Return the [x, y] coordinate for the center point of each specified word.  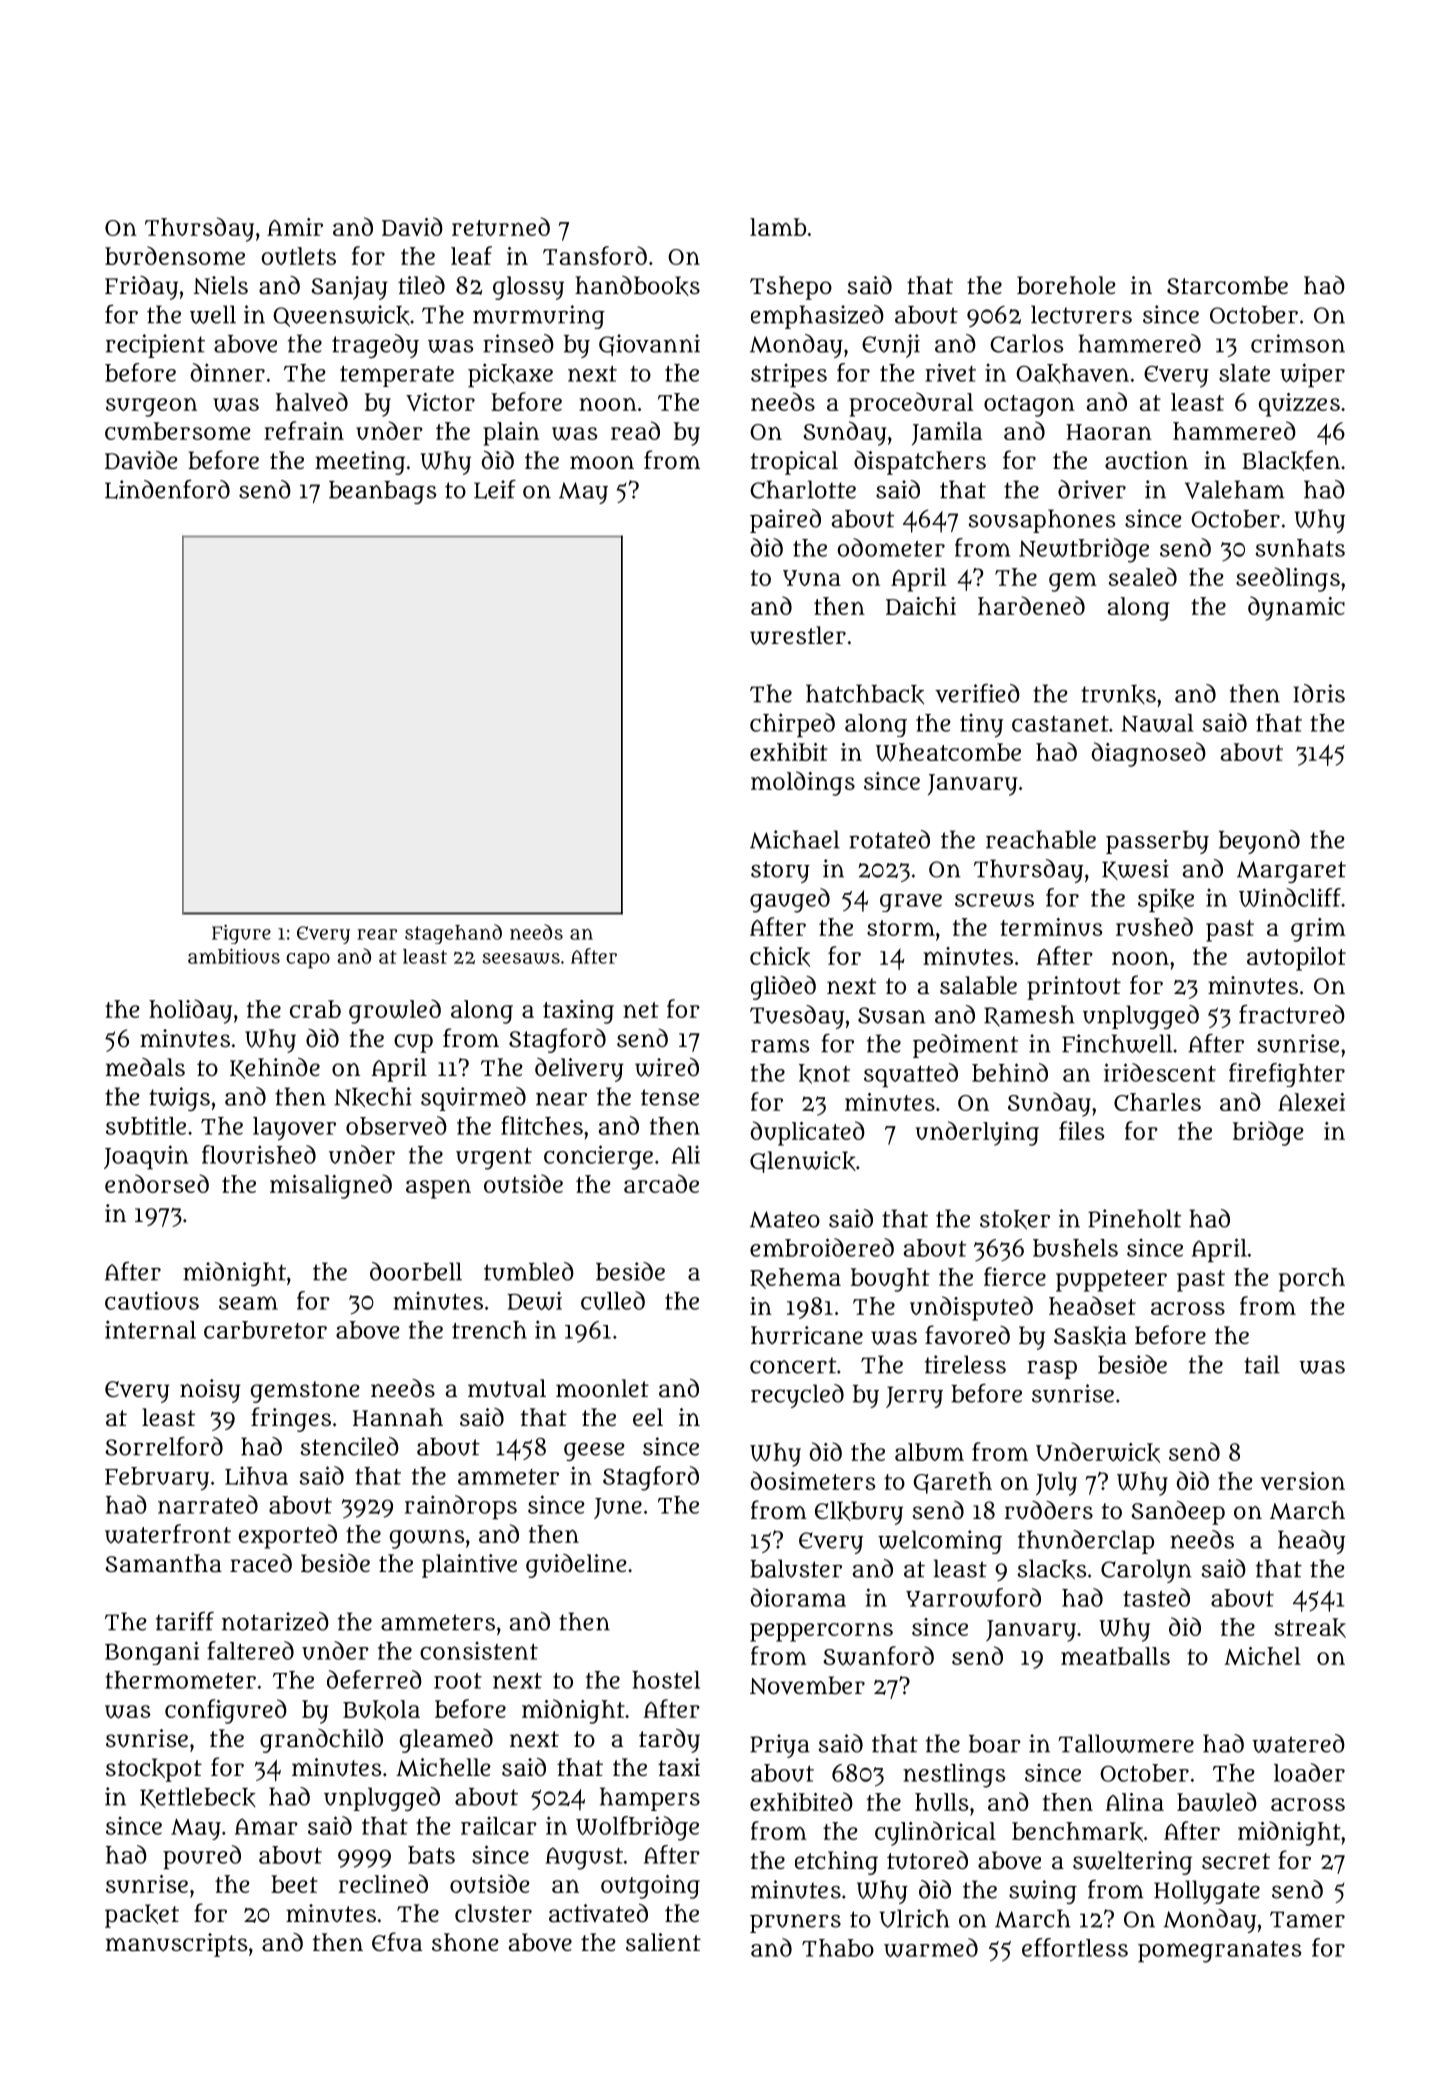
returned [501, 226]
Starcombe [1227, 285]
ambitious [234, 956]
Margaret [1291, 872]
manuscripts [176, 1945]
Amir [295, 227]
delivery [579, 1070]
